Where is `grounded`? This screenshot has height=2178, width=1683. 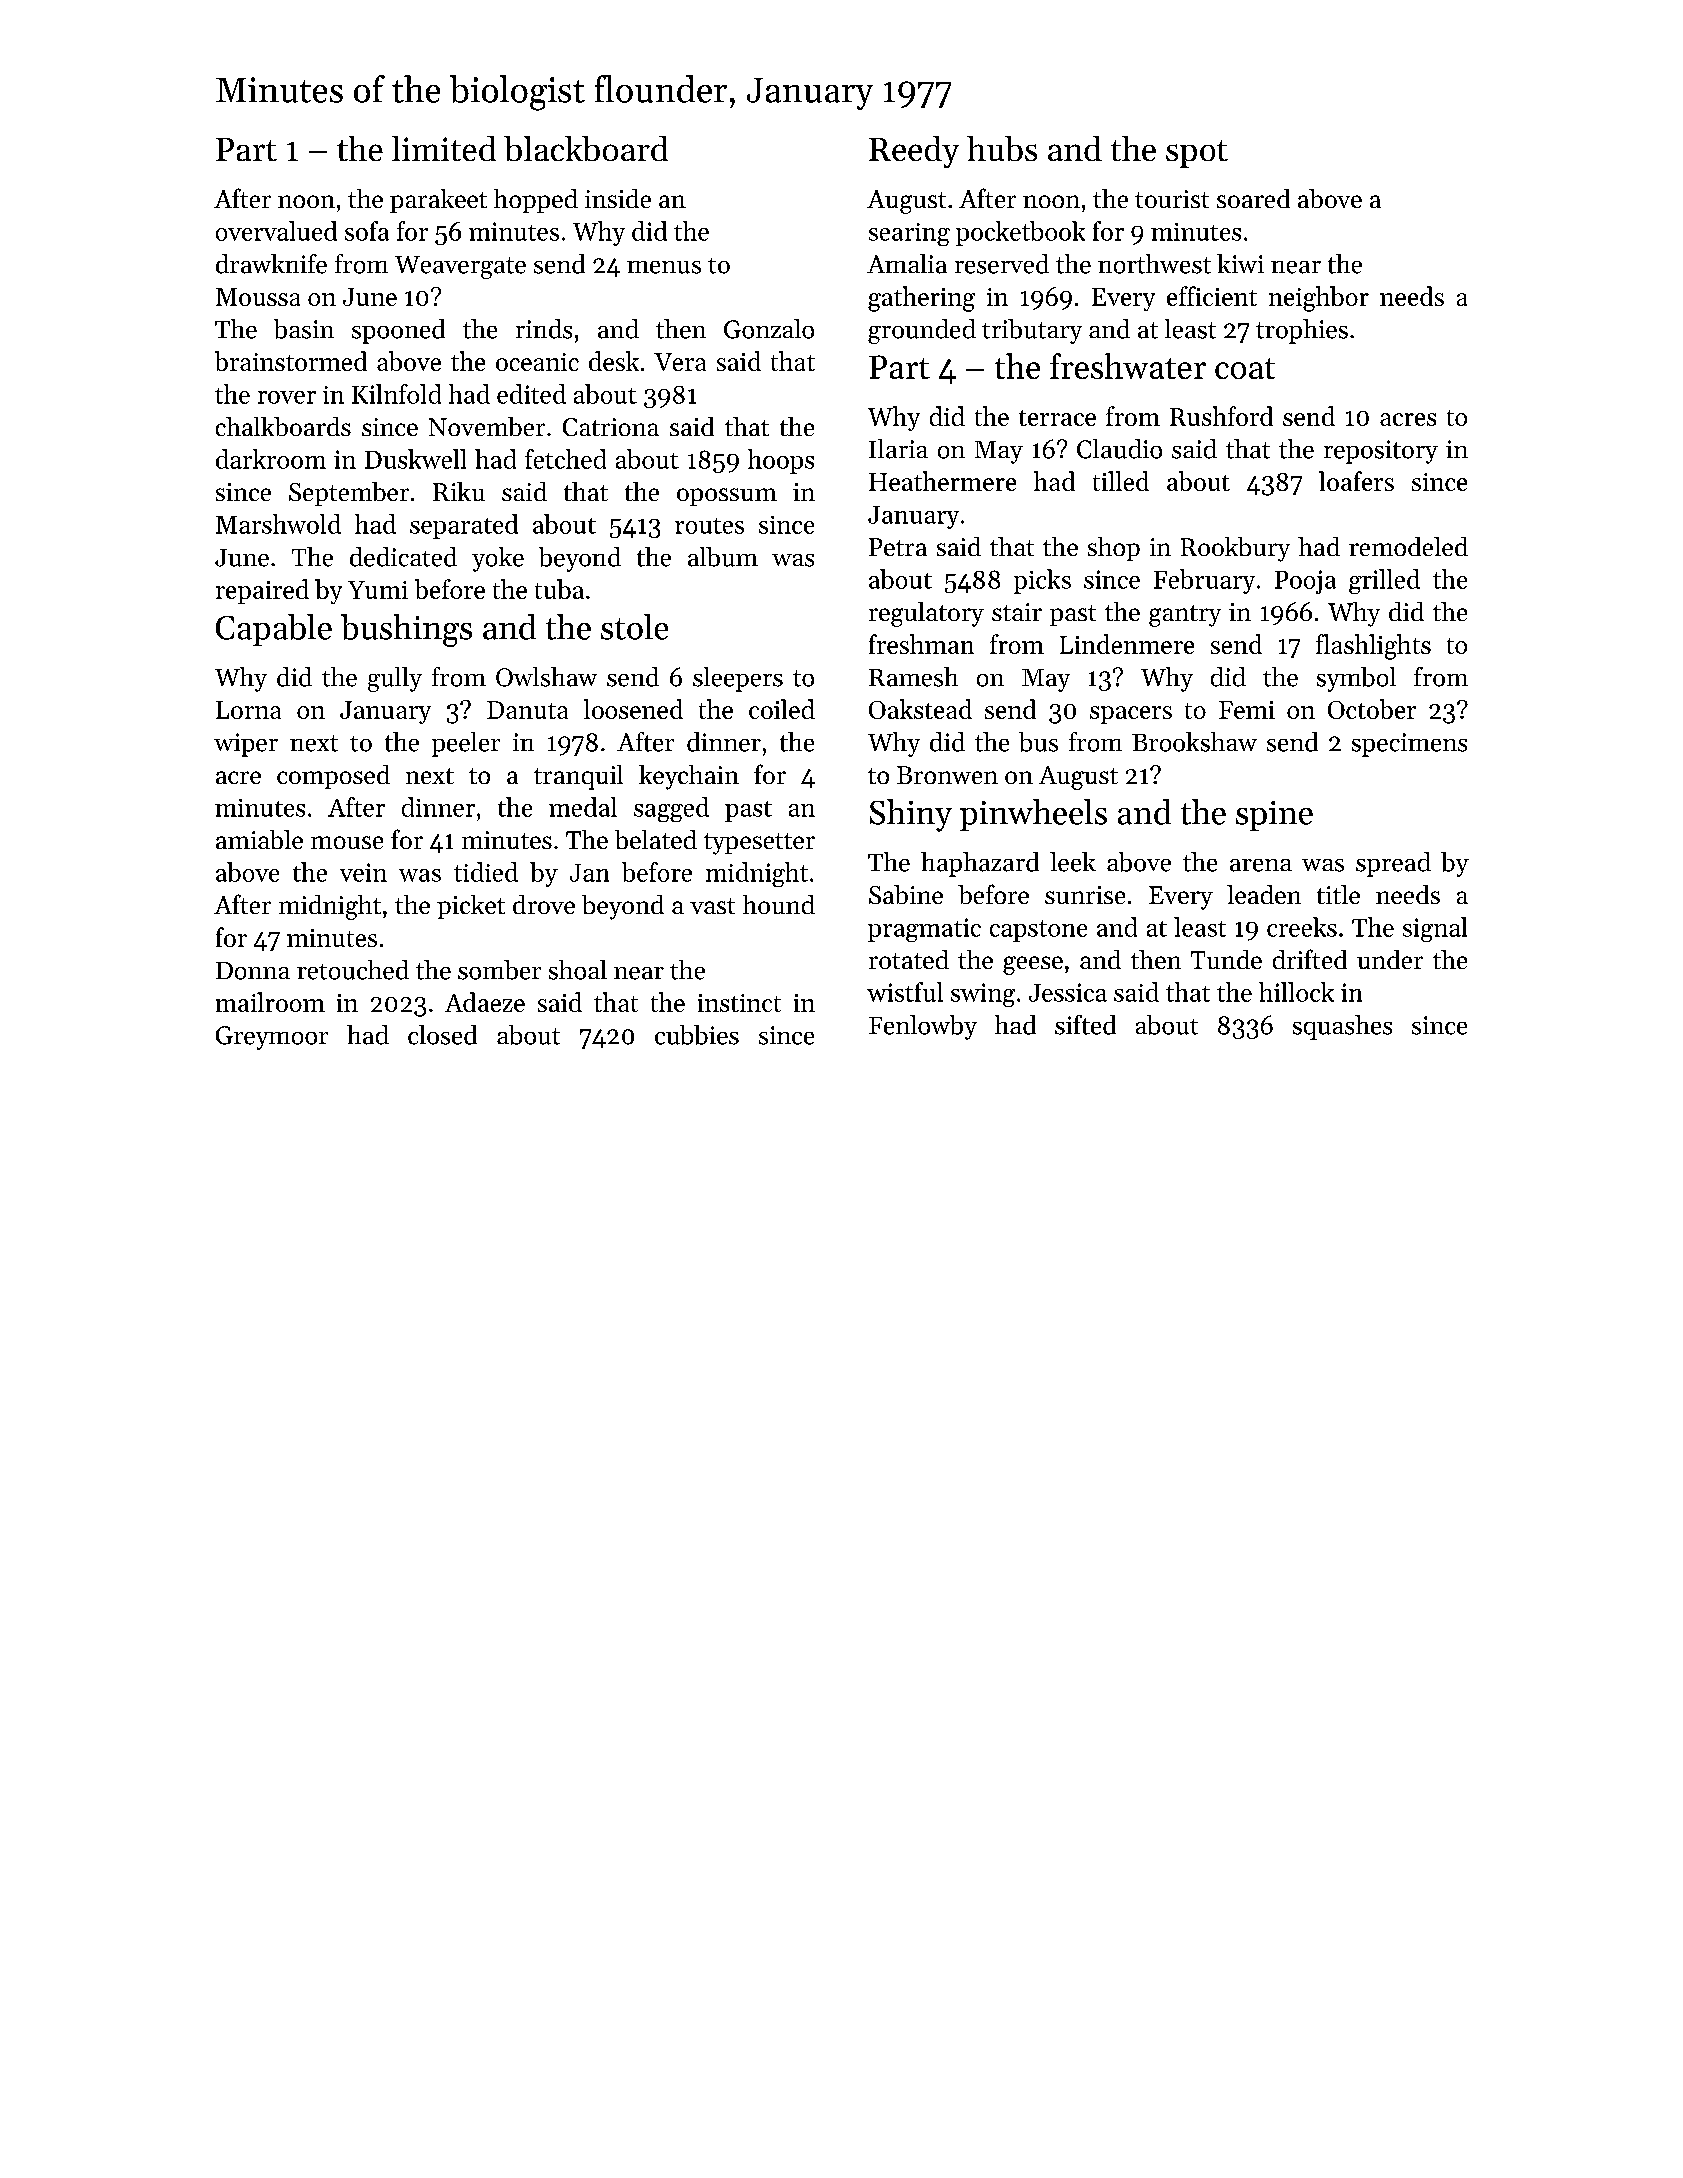 grounded is located at coordinates (922, 331).
